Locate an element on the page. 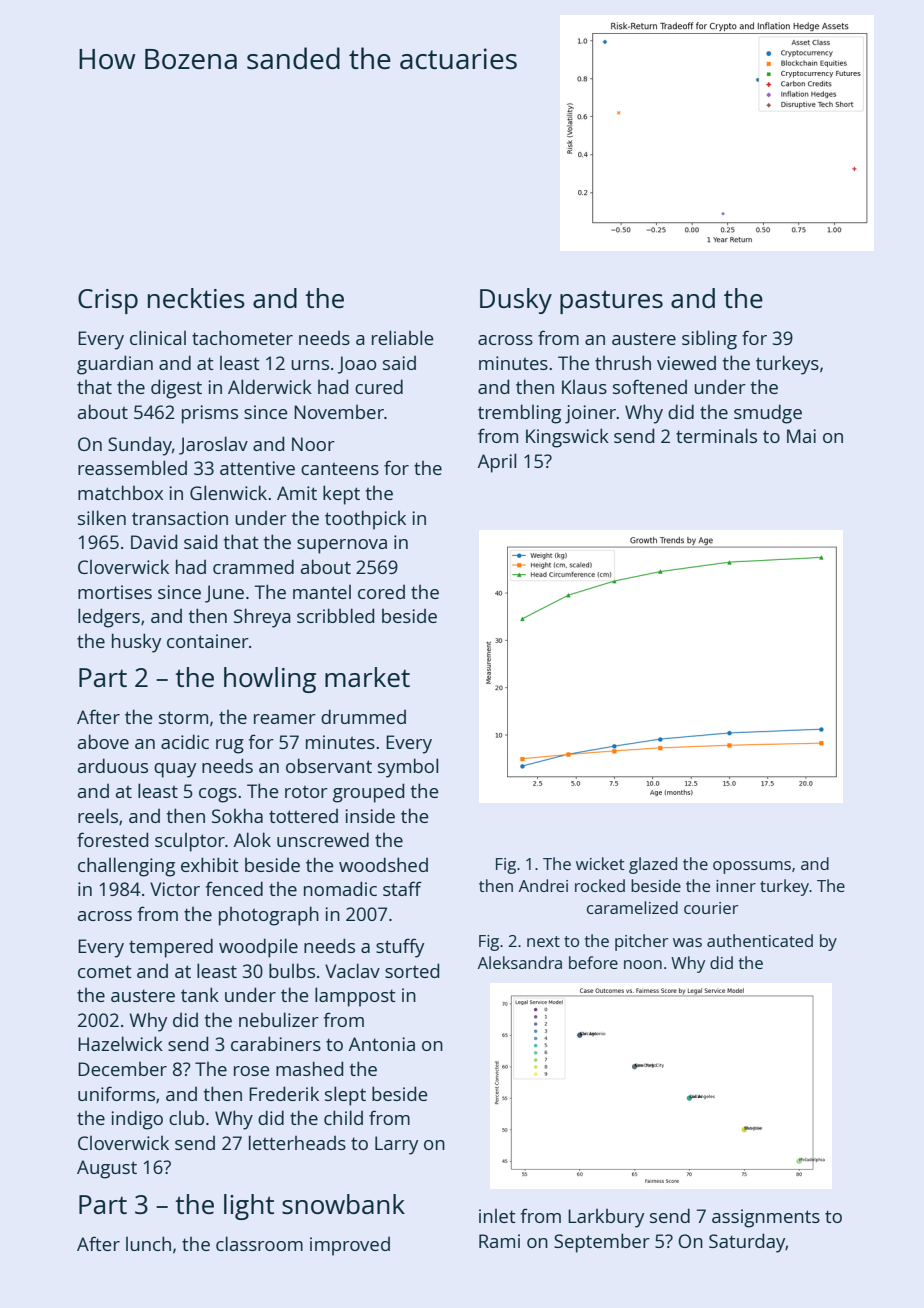  Larkbury is located at coordinates (606, 1218).
